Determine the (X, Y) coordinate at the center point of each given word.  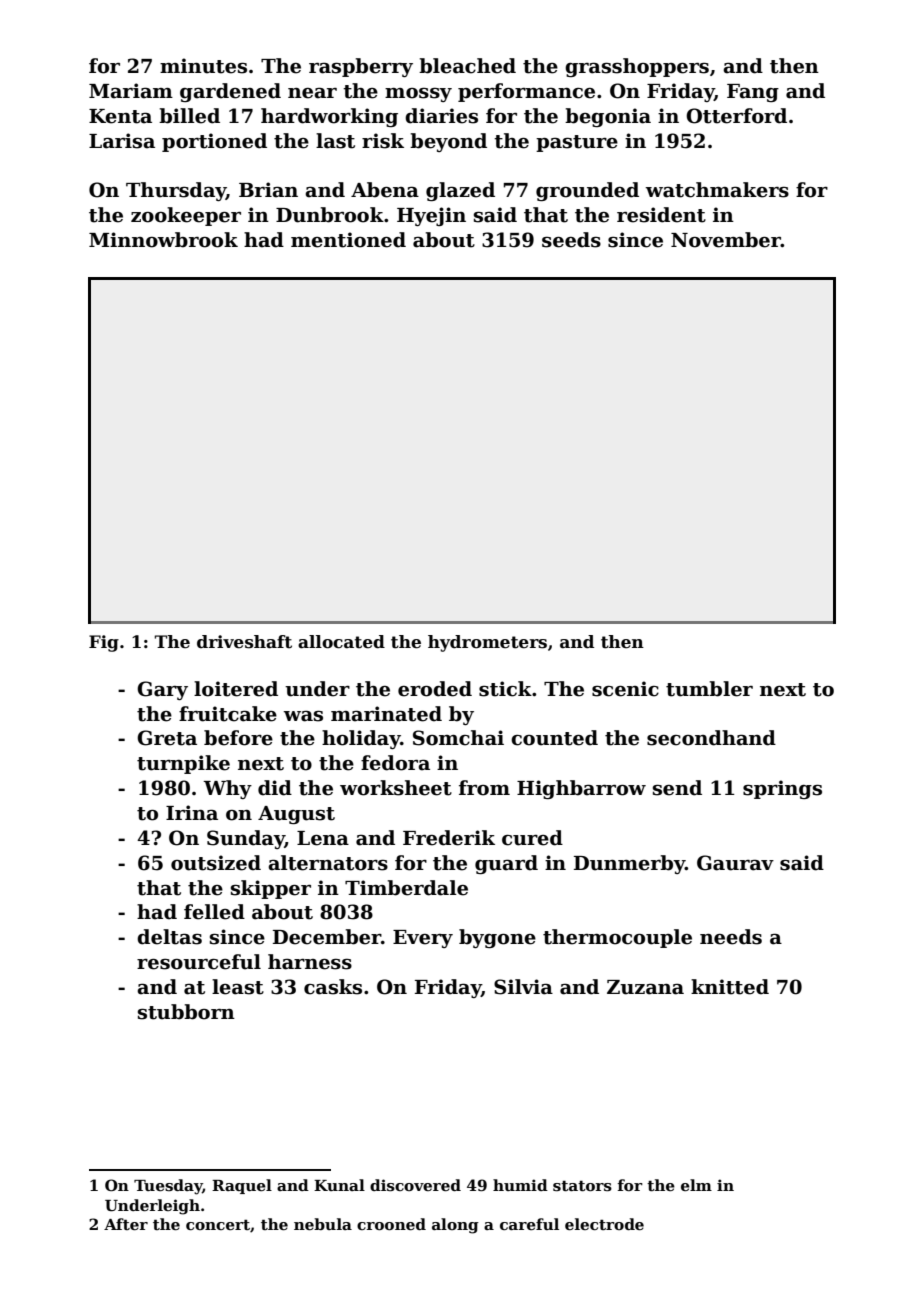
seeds (571, 240)
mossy (418, 95)
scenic (625, 689)
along (455, 1226)
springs (782, 789)
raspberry (361, 67)
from (484, 788)
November (726, 240)
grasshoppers (637, 67)
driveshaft (244, 642)
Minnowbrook (163, 240)
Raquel (242, 1186)
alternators (328, 863)
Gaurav (735, 863)
